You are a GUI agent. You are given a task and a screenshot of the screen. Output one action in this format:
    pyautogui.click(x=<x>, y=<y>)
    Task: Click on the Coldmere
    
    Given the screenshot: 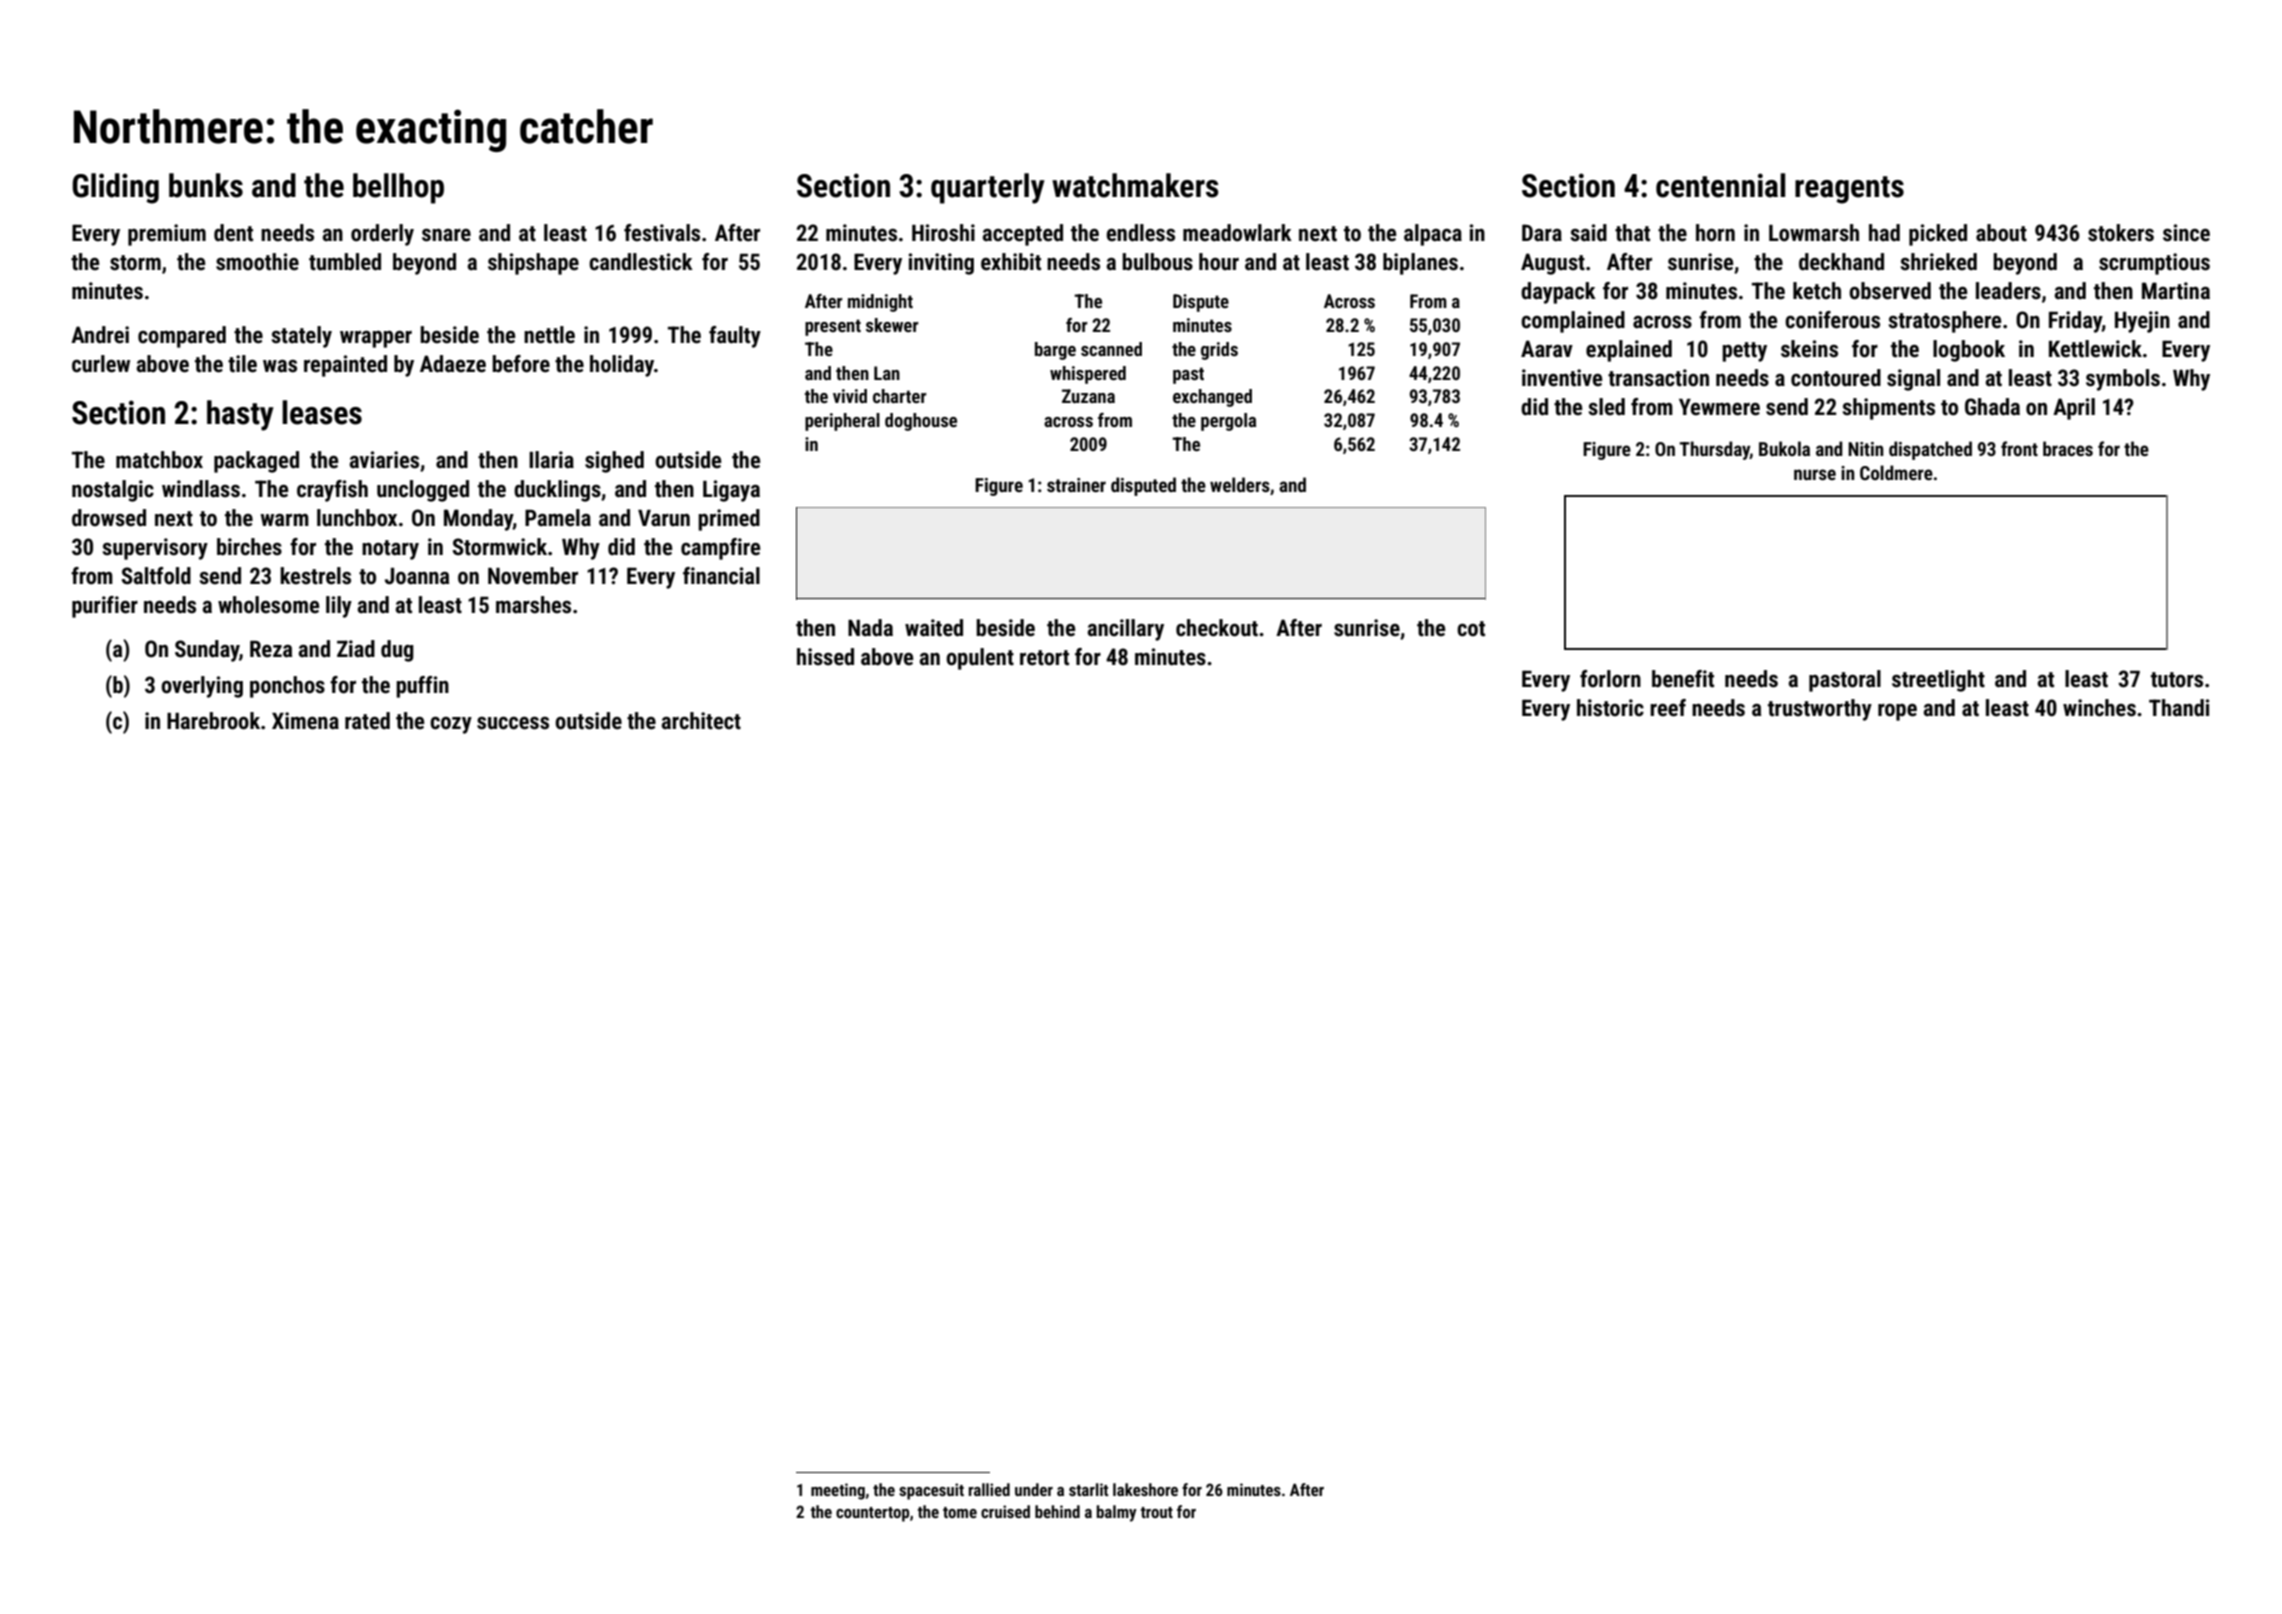 What is the action you would take?
    pyautogui.click(x=1896, y=472)
